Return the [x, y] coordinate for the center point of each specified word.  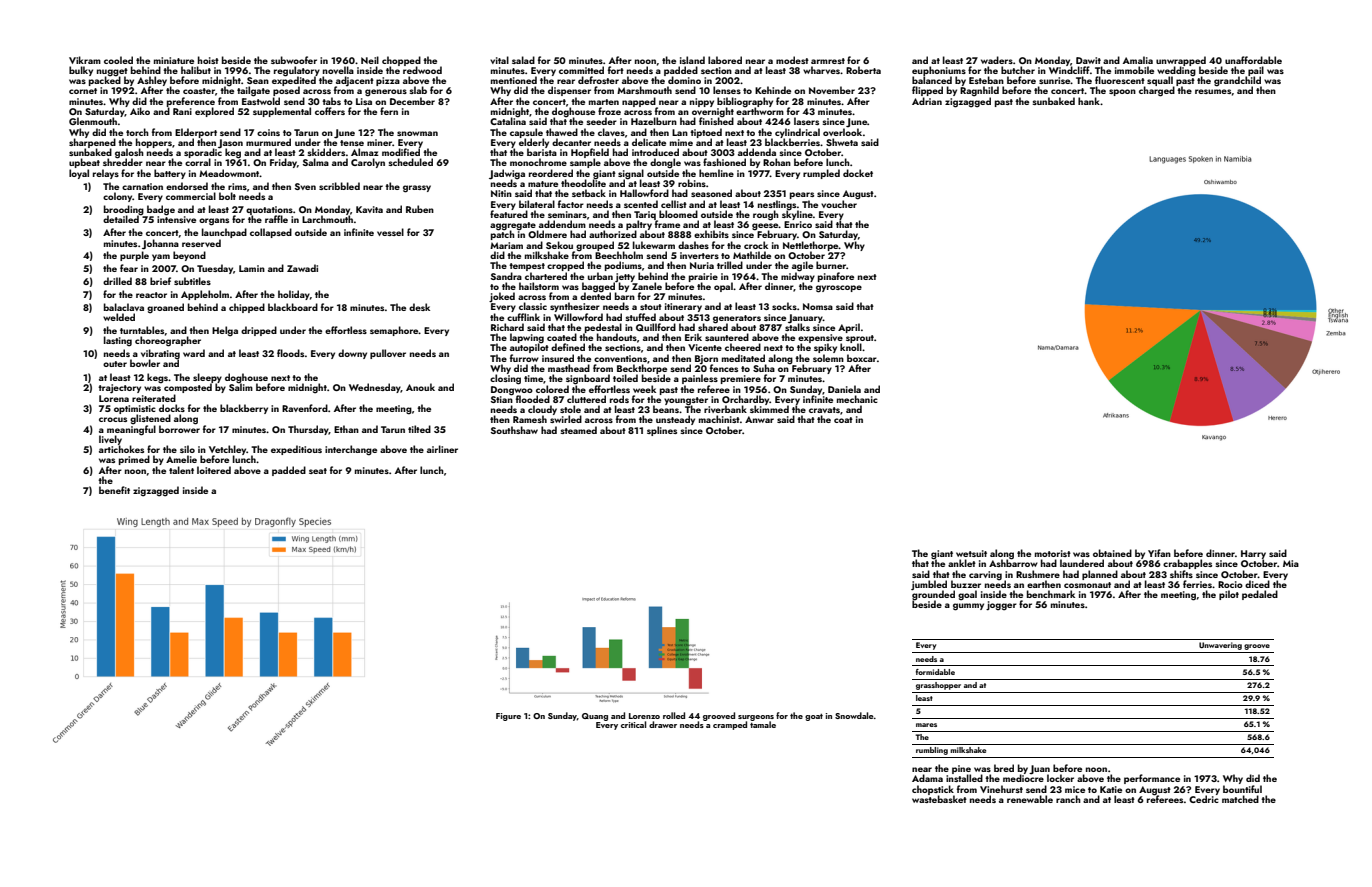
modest [792, 60]
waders [997, 60]
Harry [1253, 554]
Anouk [420, 387]
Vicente [705, 347]
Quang [595, 717]
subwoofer [294, 60]
